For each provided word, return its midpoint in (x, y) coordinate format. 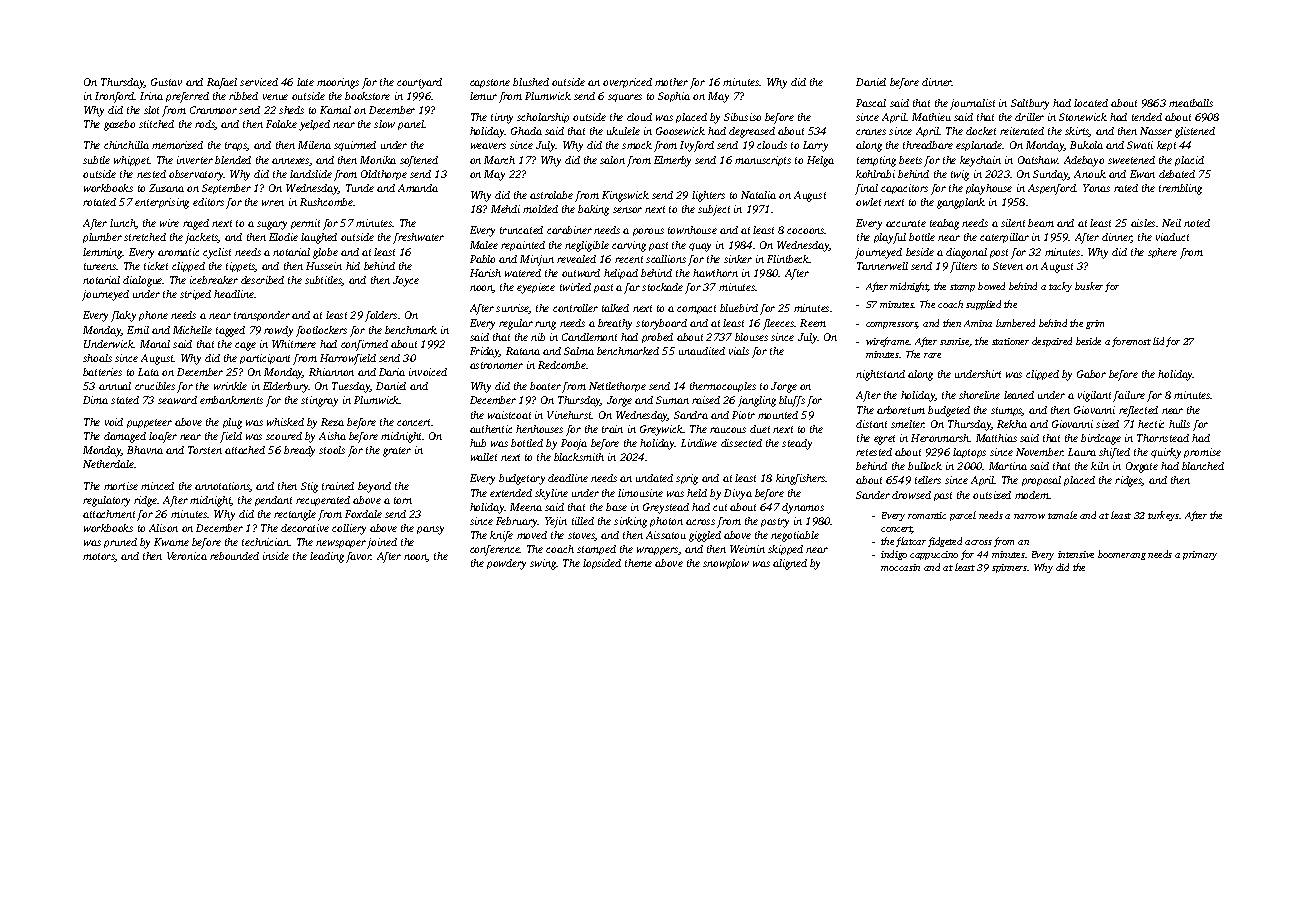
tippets (240, 267)
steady (797, 444)
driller (1029, 117)
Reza (332, 422)
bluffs (792, 401)
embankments (231, 400)
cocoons (806, 231)
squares (625, 98)
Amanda (418, 188)
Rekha (1012, 424)
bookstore (367, 96)
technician (266, 542)
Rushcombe (326, 202)
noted (1197, 223)
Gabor (1091, 374)
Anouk (1090, 174)
